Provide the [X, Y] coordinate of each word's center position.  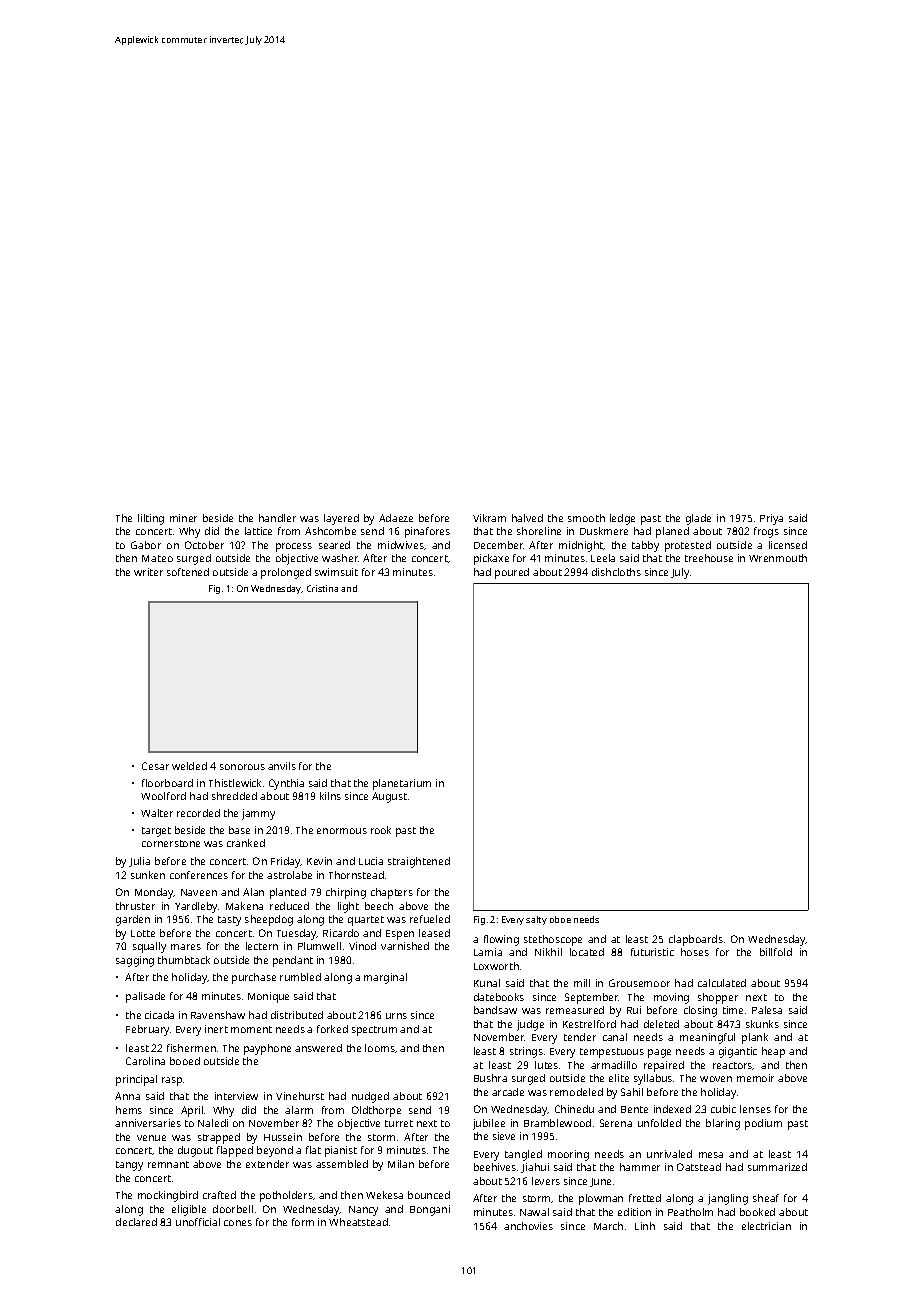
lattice [258, 531]
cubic [723, 1109]
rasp [172, 1081]
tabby [645, 546]
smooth [586, 518]
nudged [370, 1097]
